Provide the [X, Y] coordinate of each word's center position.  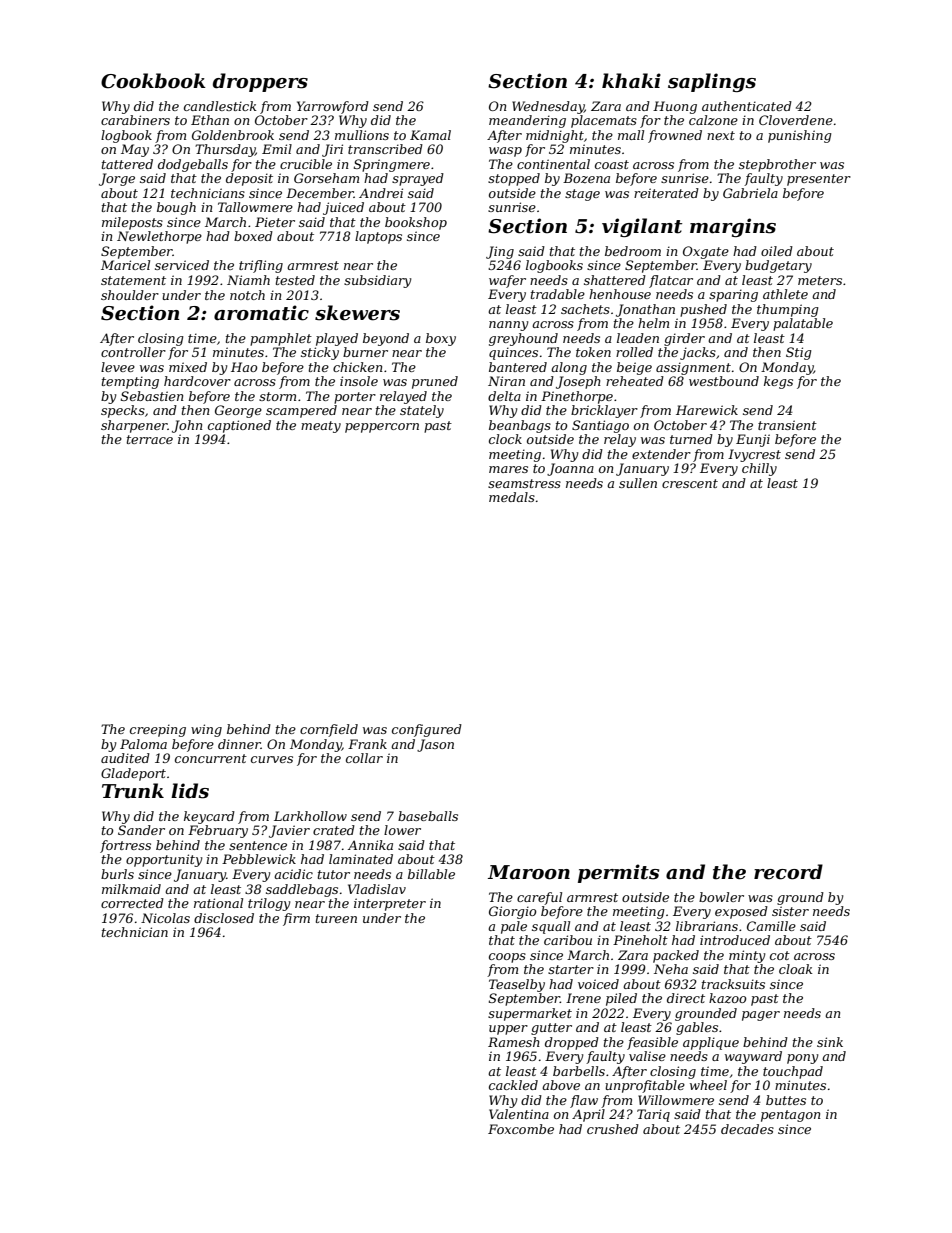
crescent [690, 483]
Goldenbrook [233, 135]
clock [505, 439]
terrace [150, 439]
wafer [507, 281]
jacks [698, 353]
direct [686, 998]
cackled [513, 1085]
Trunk [133, 791]
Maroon [529, 872]
